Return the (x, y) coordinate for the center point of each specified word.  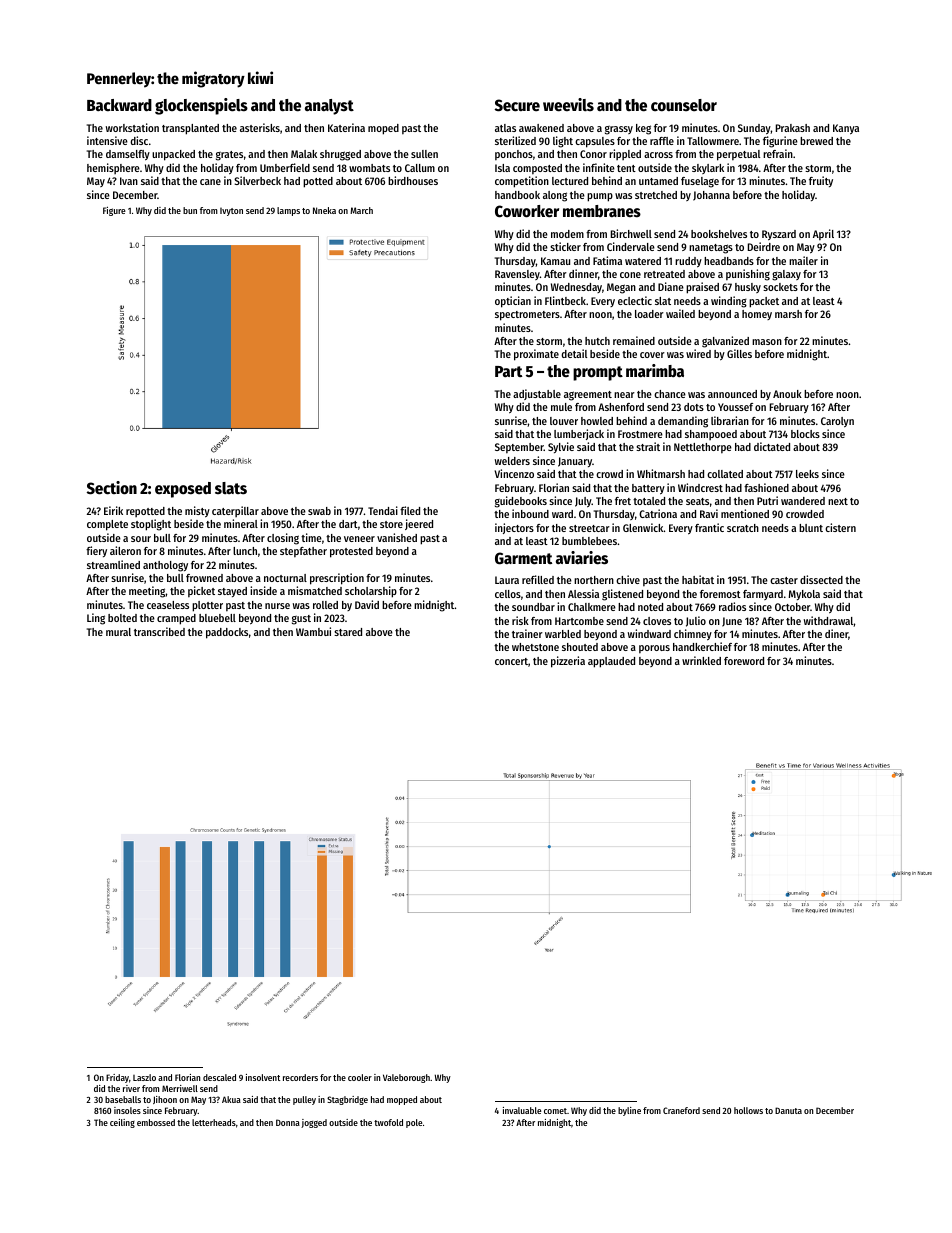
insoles (127, 1110)
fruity (821, 181)
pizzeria (568, 662)
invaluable (522, 1110)
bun (190, 210)
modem (567, 234)
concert (511, 661)
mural (118, 632)
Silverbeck (257, 180)
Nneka (324, 210)
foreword (744, 661)
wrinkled (701, 660)
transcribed (159, 631)
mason (767, 342)
